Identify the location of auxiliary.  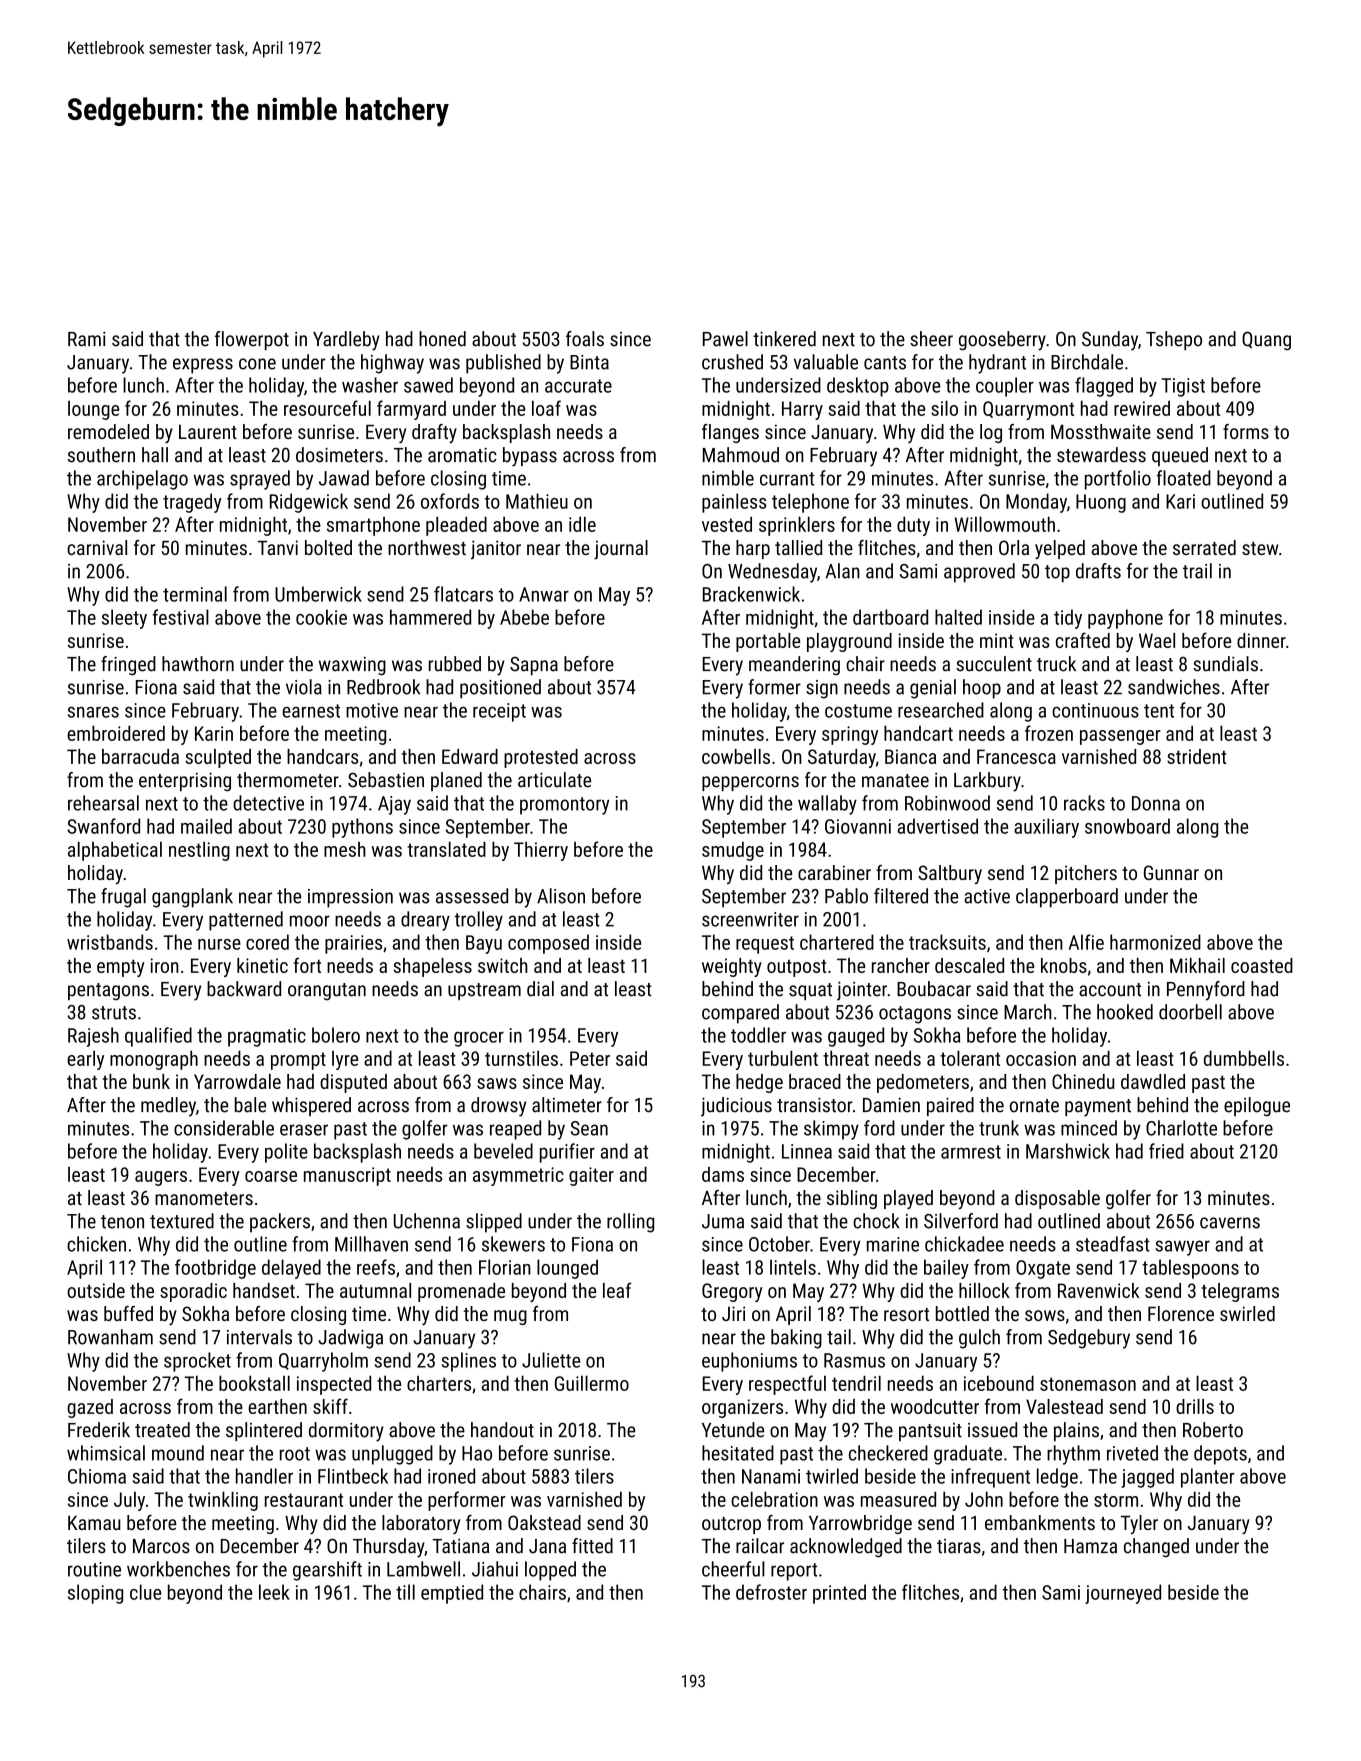
(1046, 828).
